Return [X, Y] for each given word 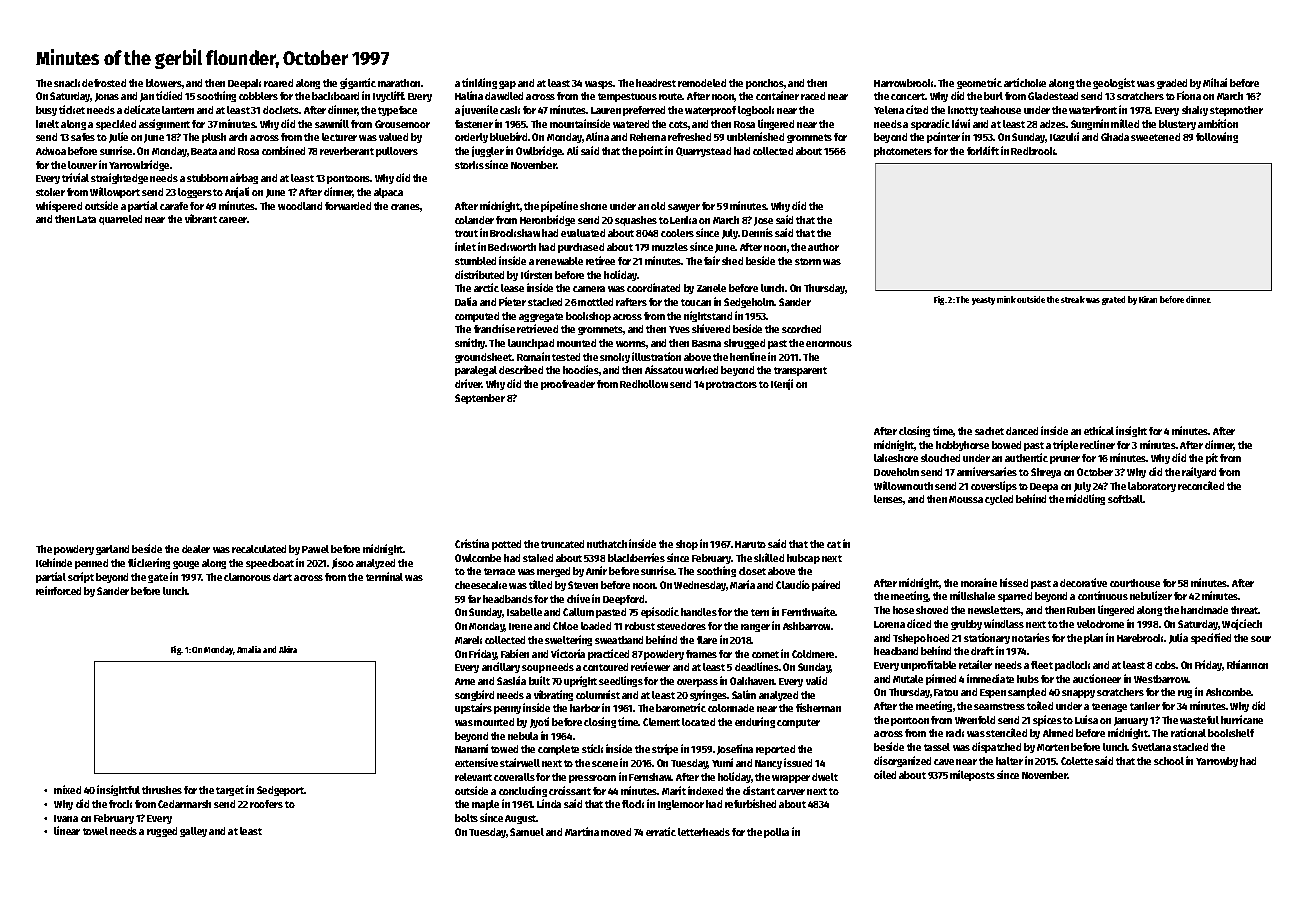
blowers [164, 83]
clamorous [247, 577]
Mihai [1215, 82]
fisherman [818, 707]
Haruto [750, 544]
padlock [1072, 666]
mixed [67, 789]
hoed [938, 638]
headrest [656, 83]
